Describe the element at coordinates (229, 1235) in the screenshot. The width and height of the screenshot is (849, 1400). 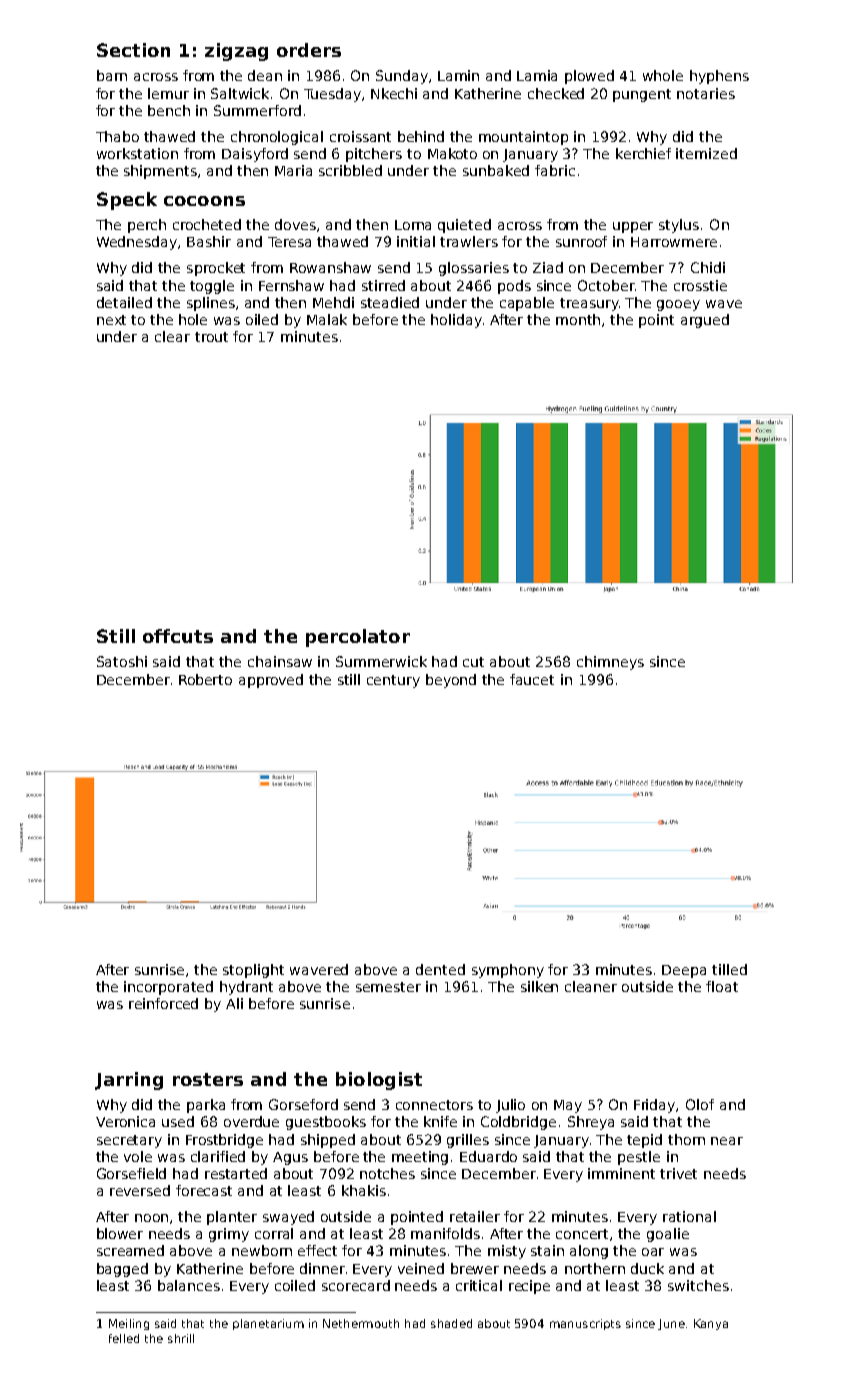
I see `grimy` at that location.
